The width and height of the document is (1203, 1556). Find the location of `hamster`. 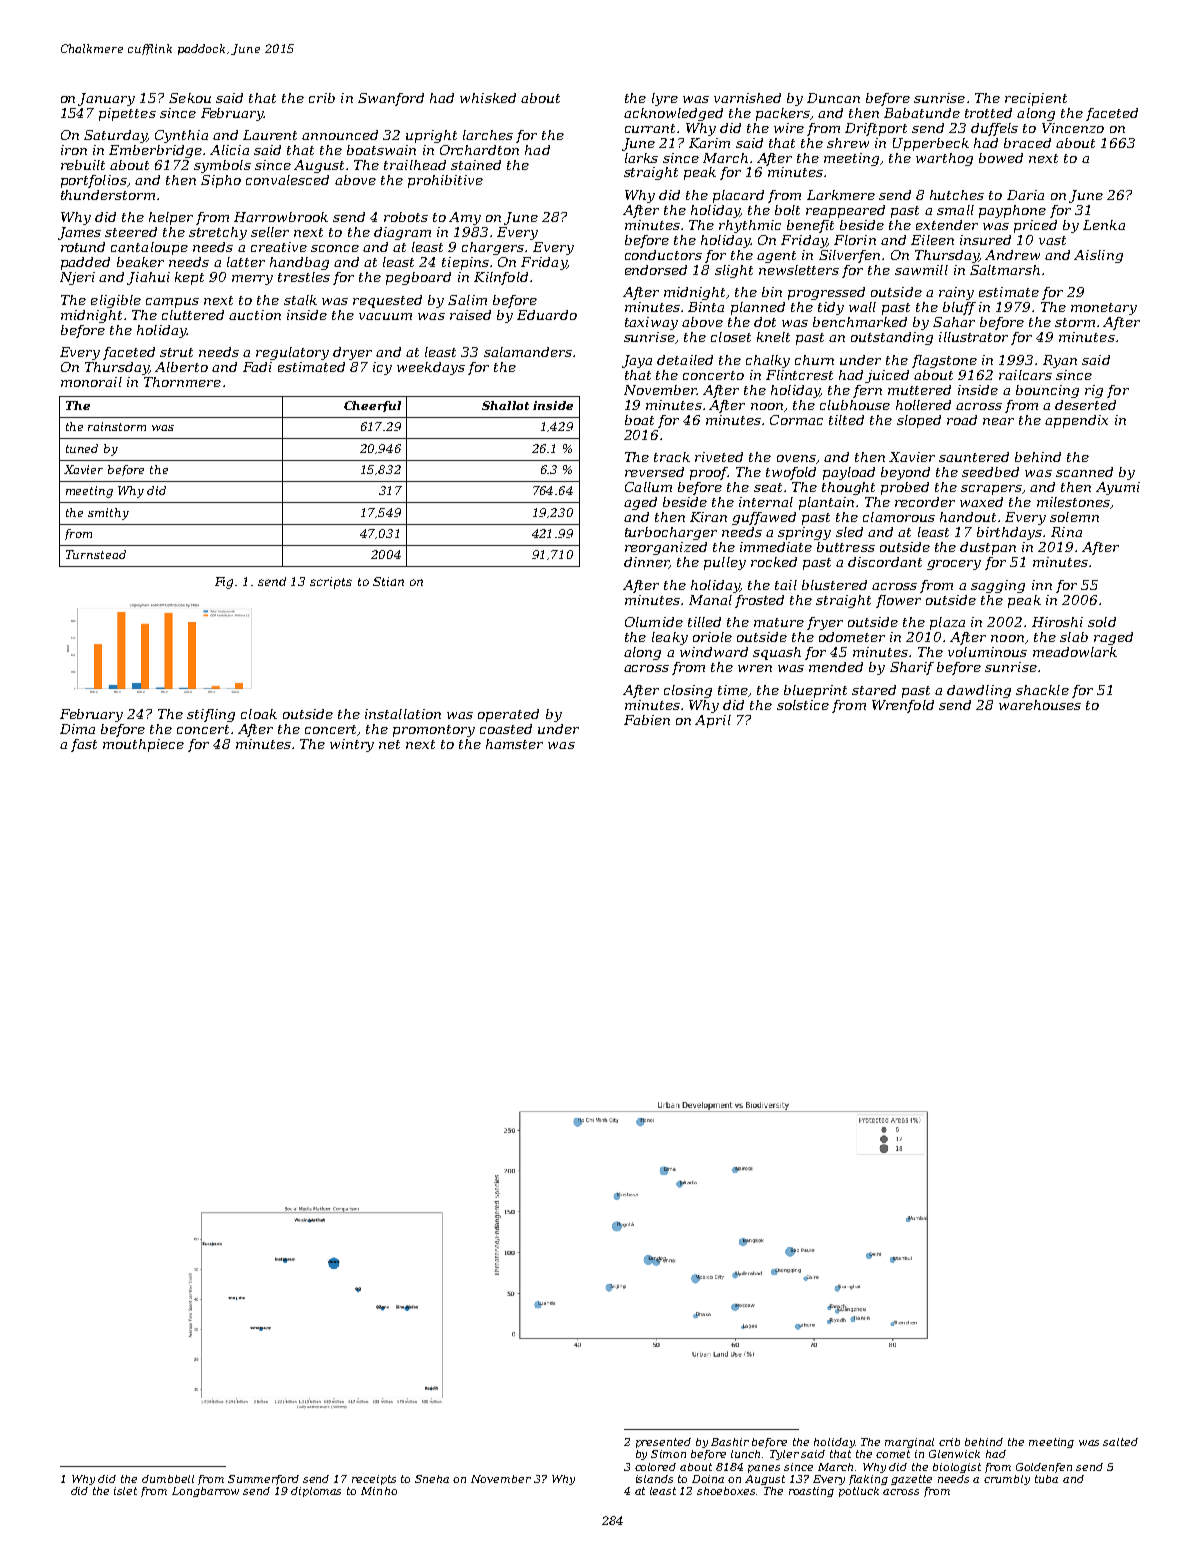

hamster is located at coordinates (514, 744).
